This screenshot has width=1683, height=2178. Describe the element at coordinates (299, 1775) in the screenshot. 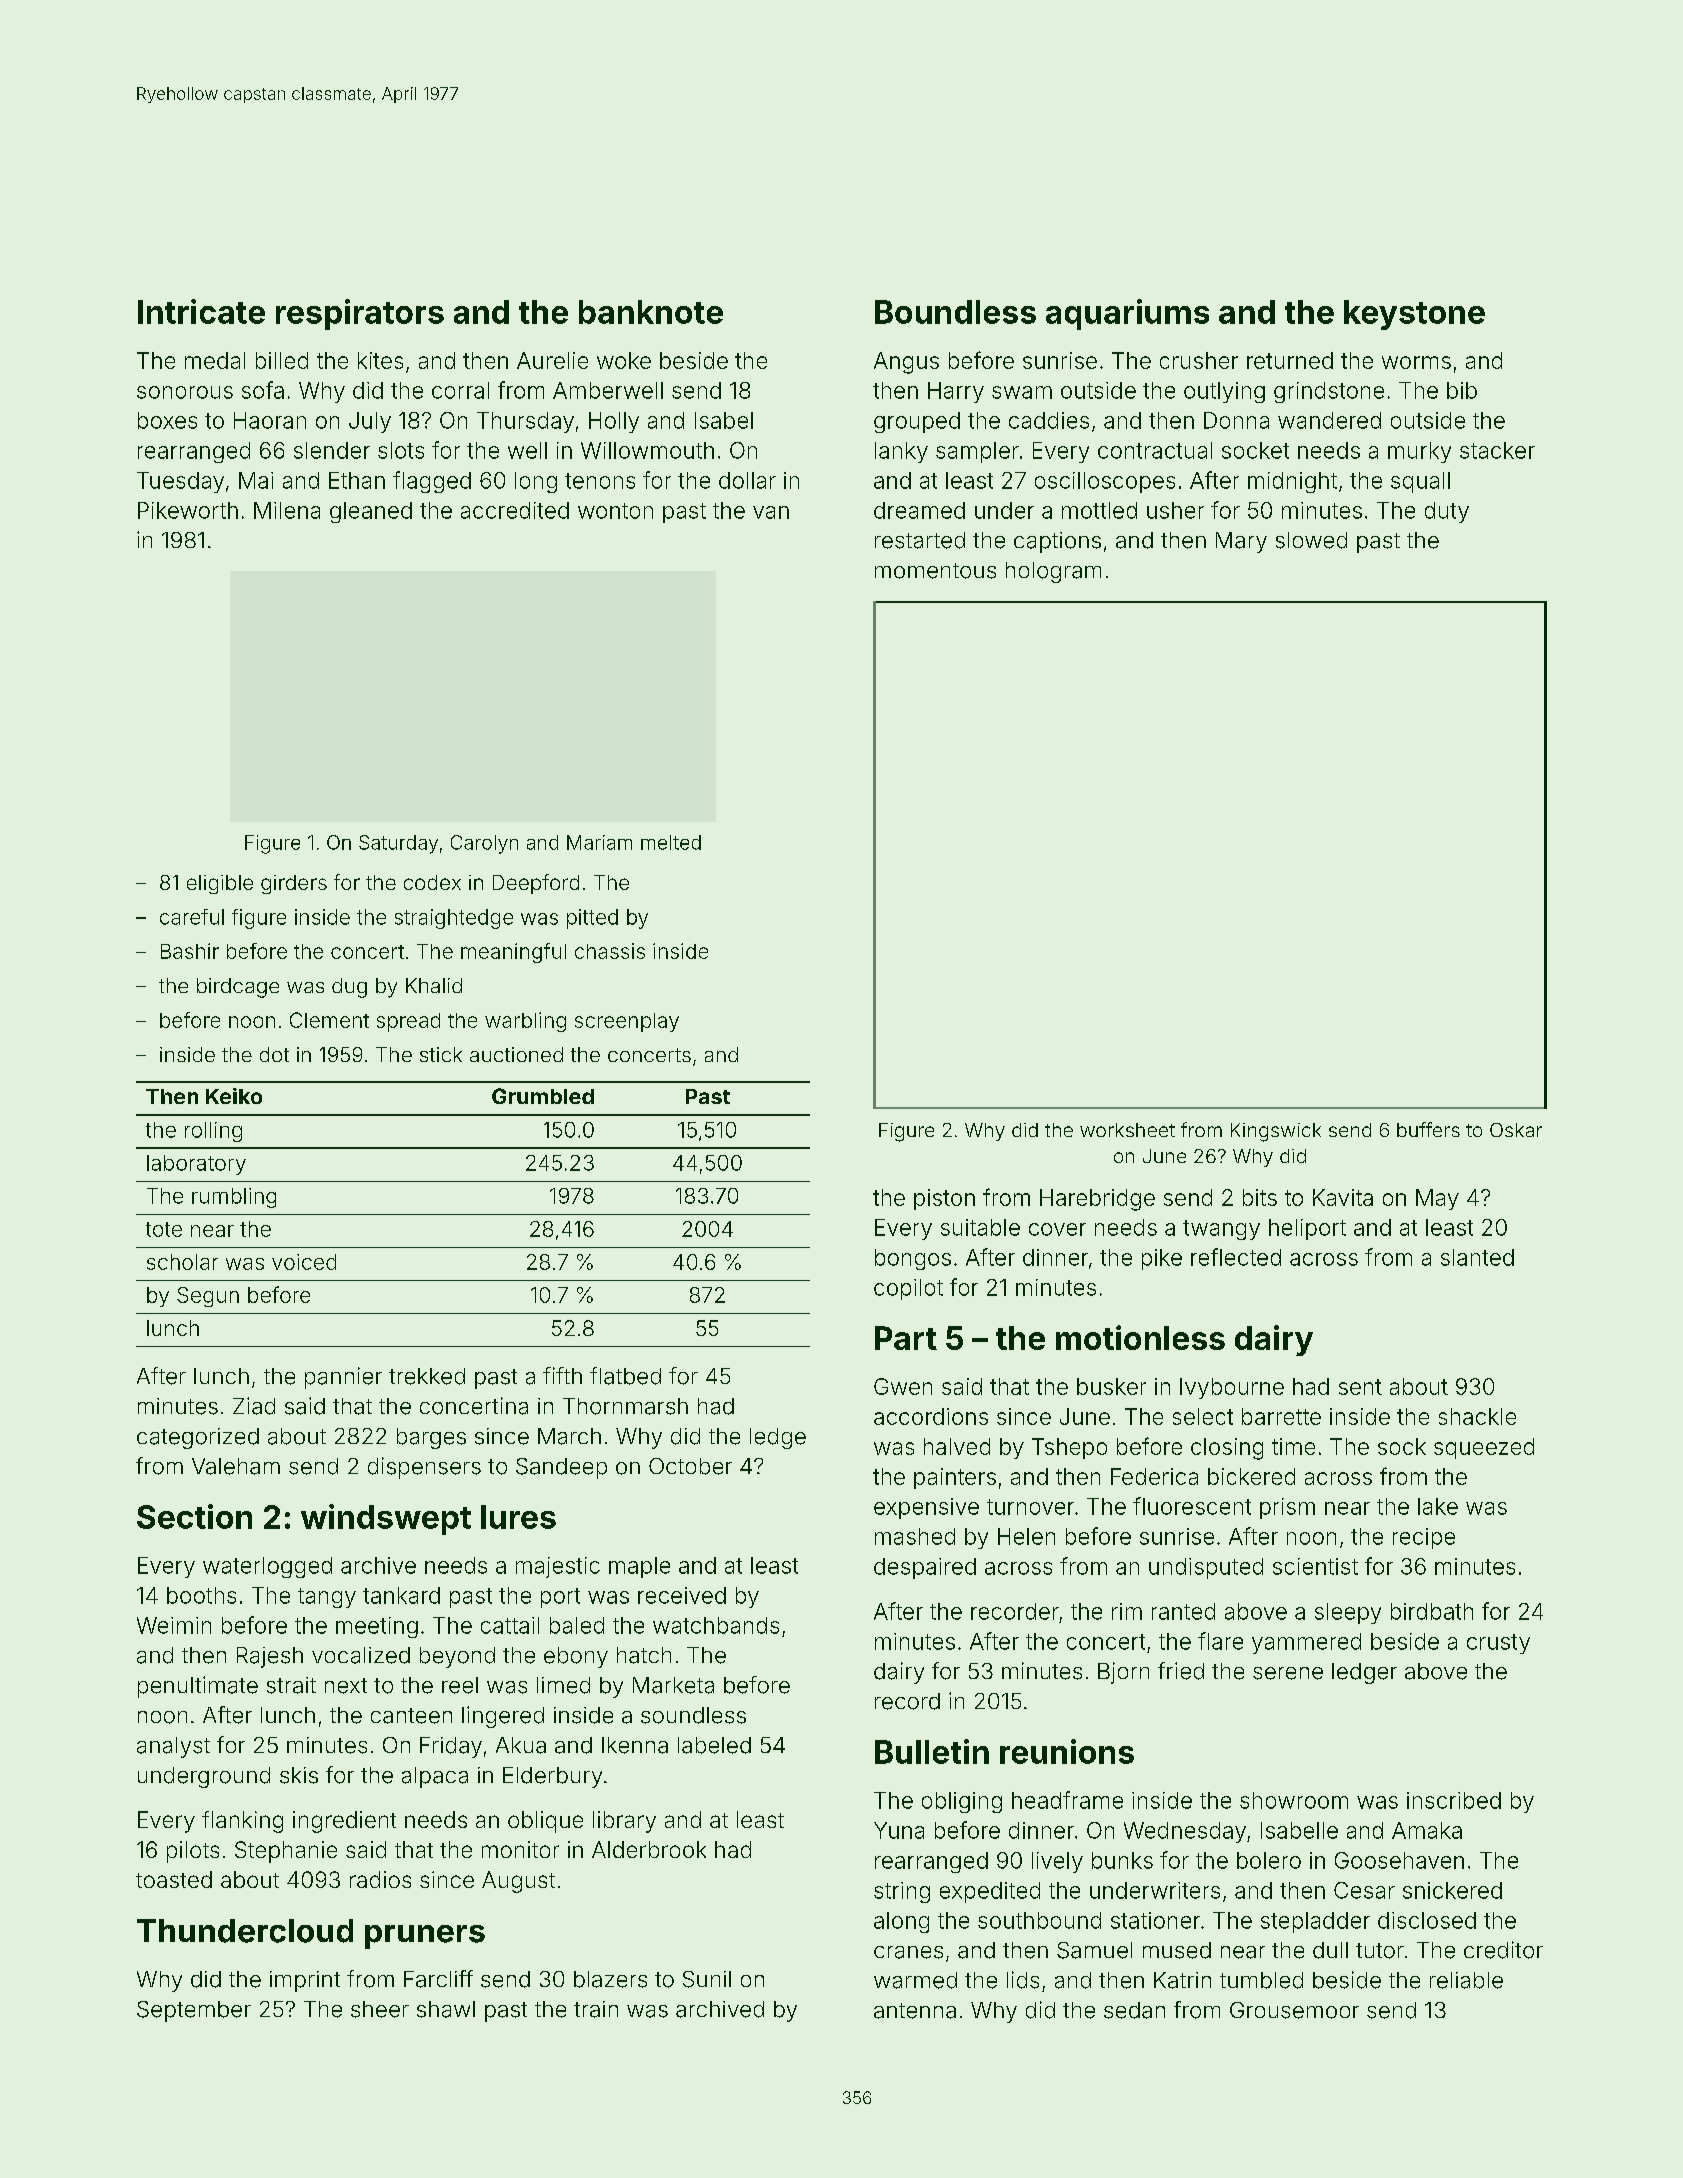

I see `skis` at that location.
